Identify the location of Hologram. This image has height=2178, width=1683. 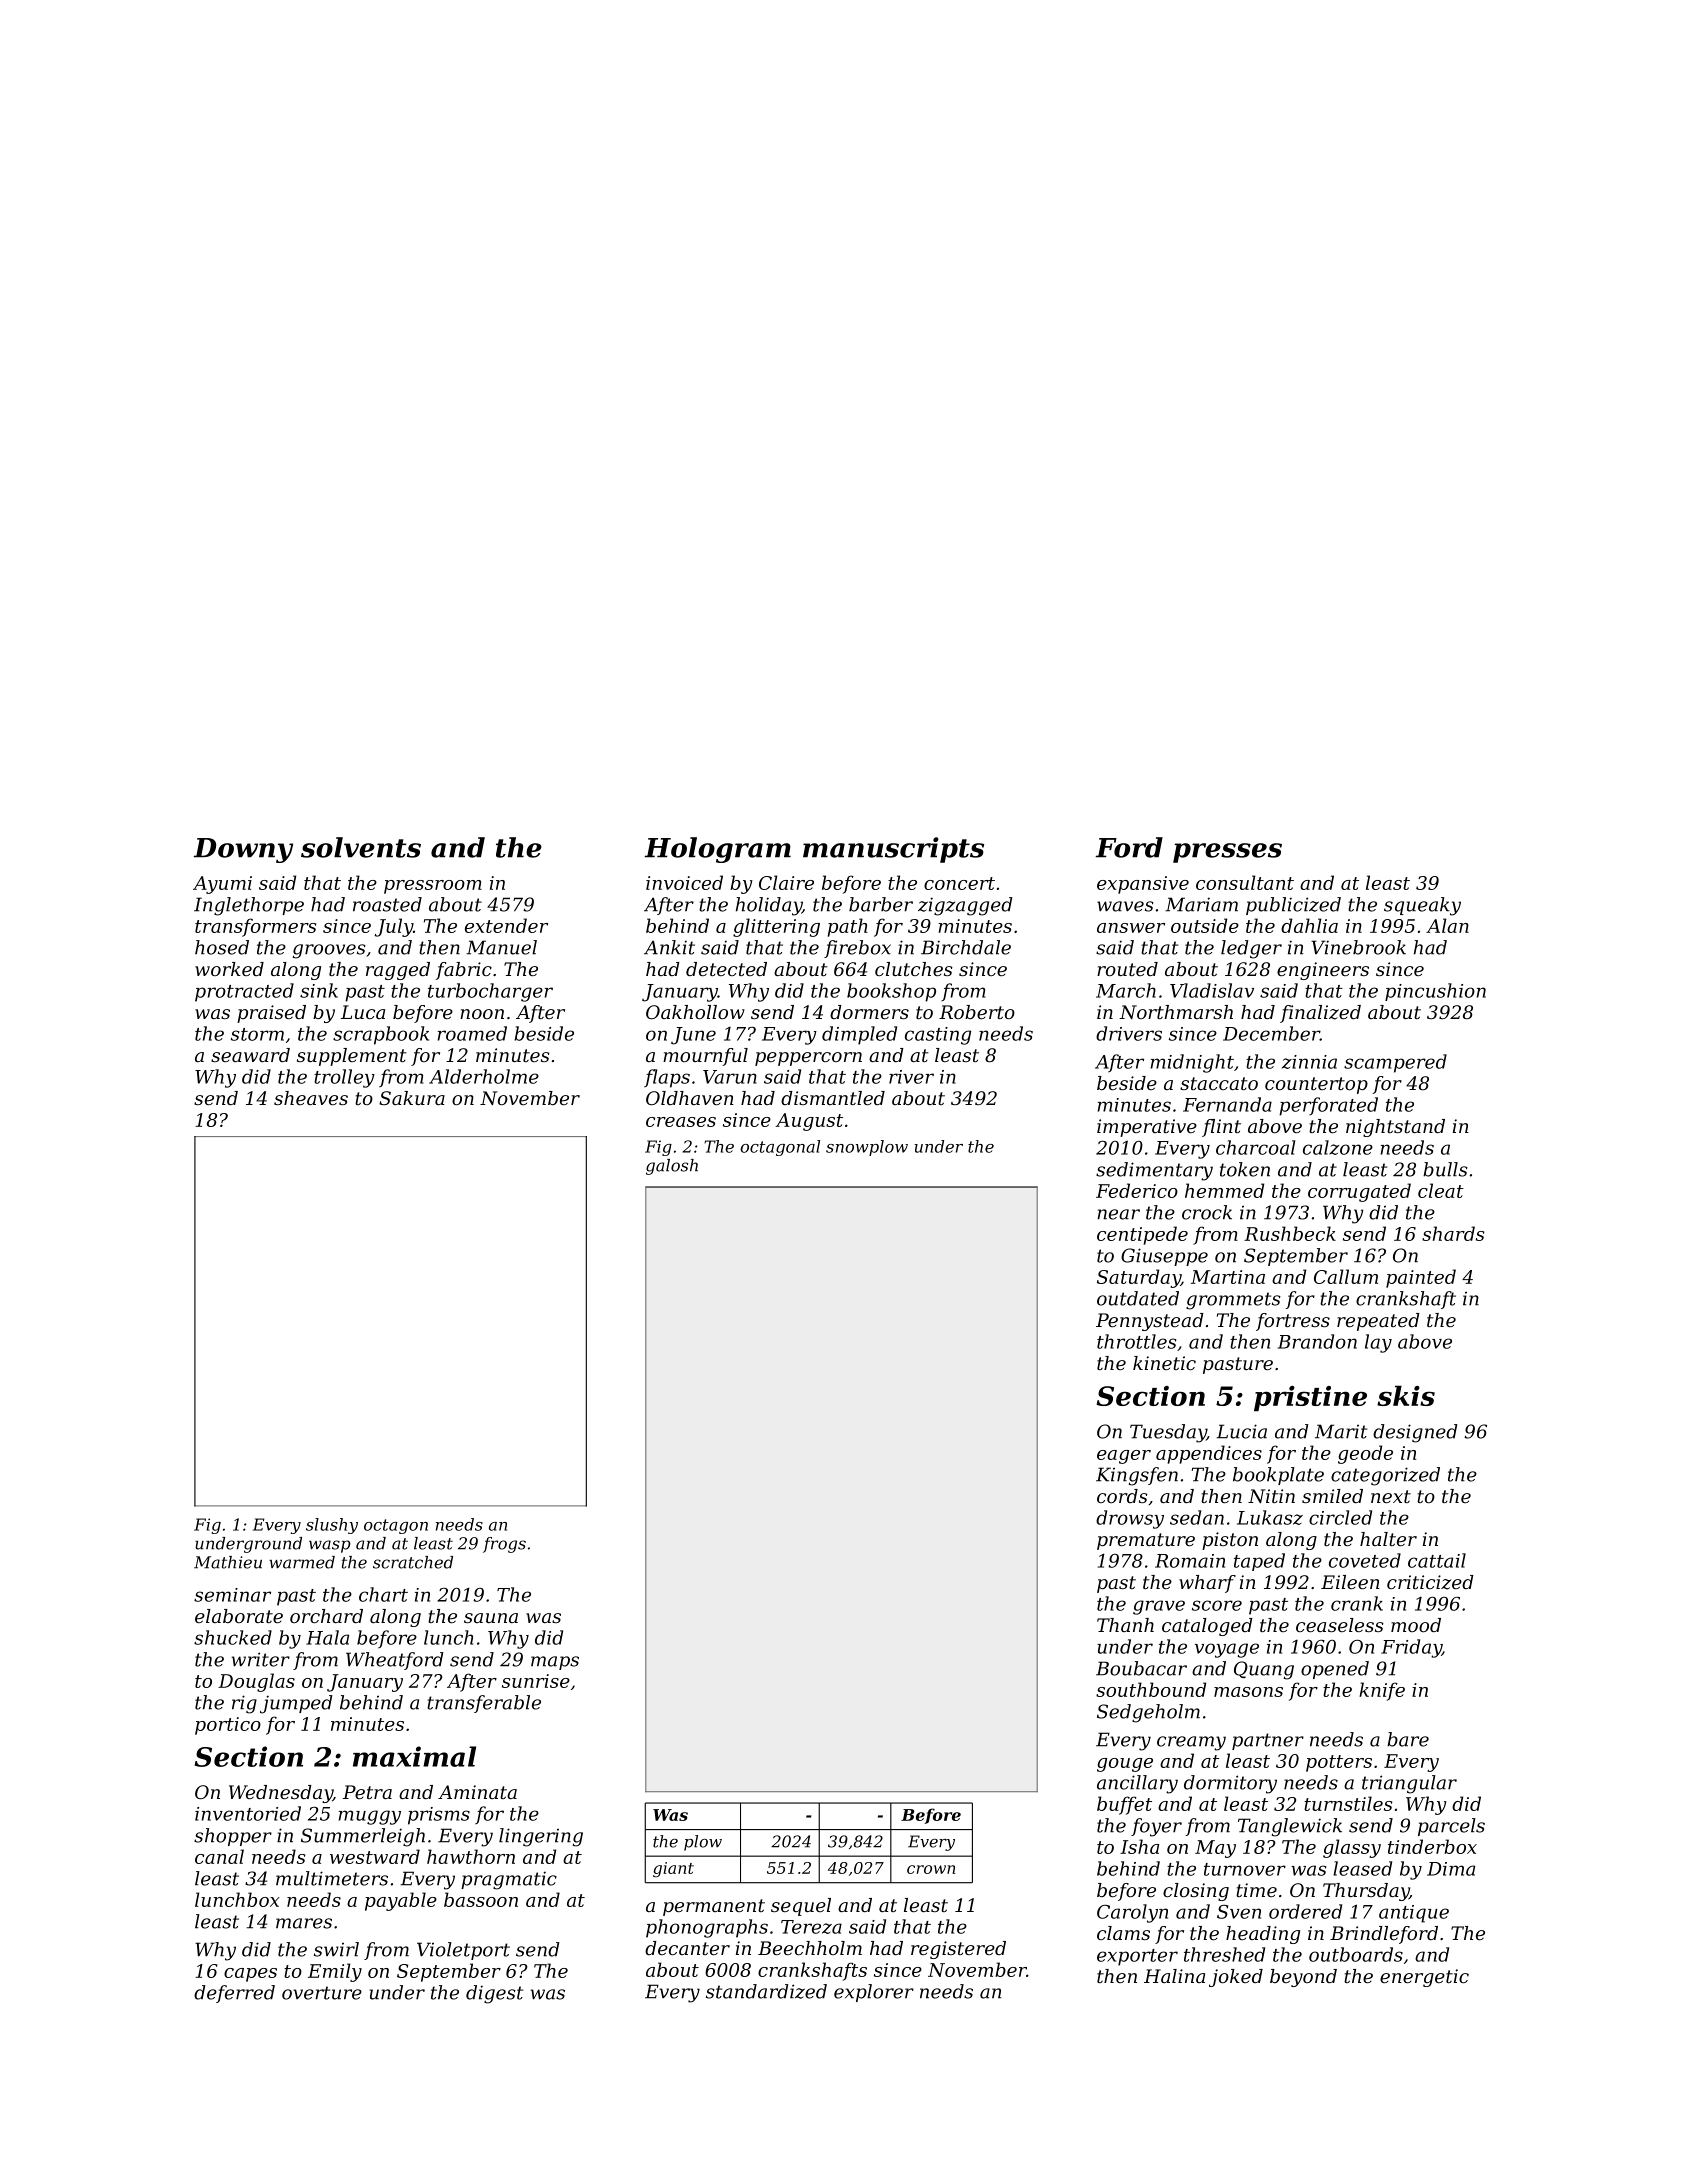
(718, 850).
